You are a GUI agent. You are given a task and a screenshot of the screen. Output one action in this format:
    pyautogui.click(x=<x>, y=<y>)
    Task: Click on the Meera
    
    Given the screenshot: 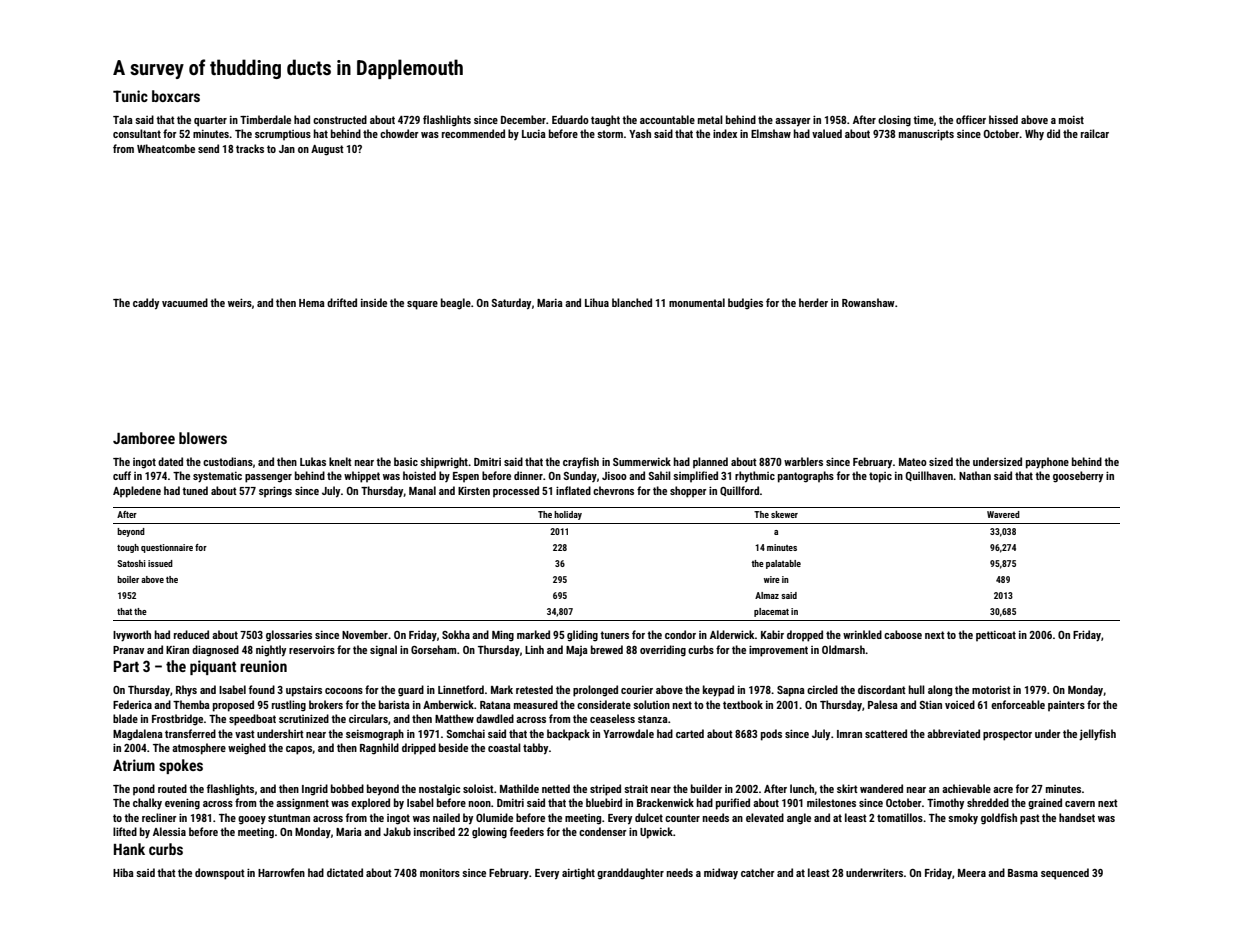 What is the action you would take?
    pyautogui.click(x=972, y=873)
